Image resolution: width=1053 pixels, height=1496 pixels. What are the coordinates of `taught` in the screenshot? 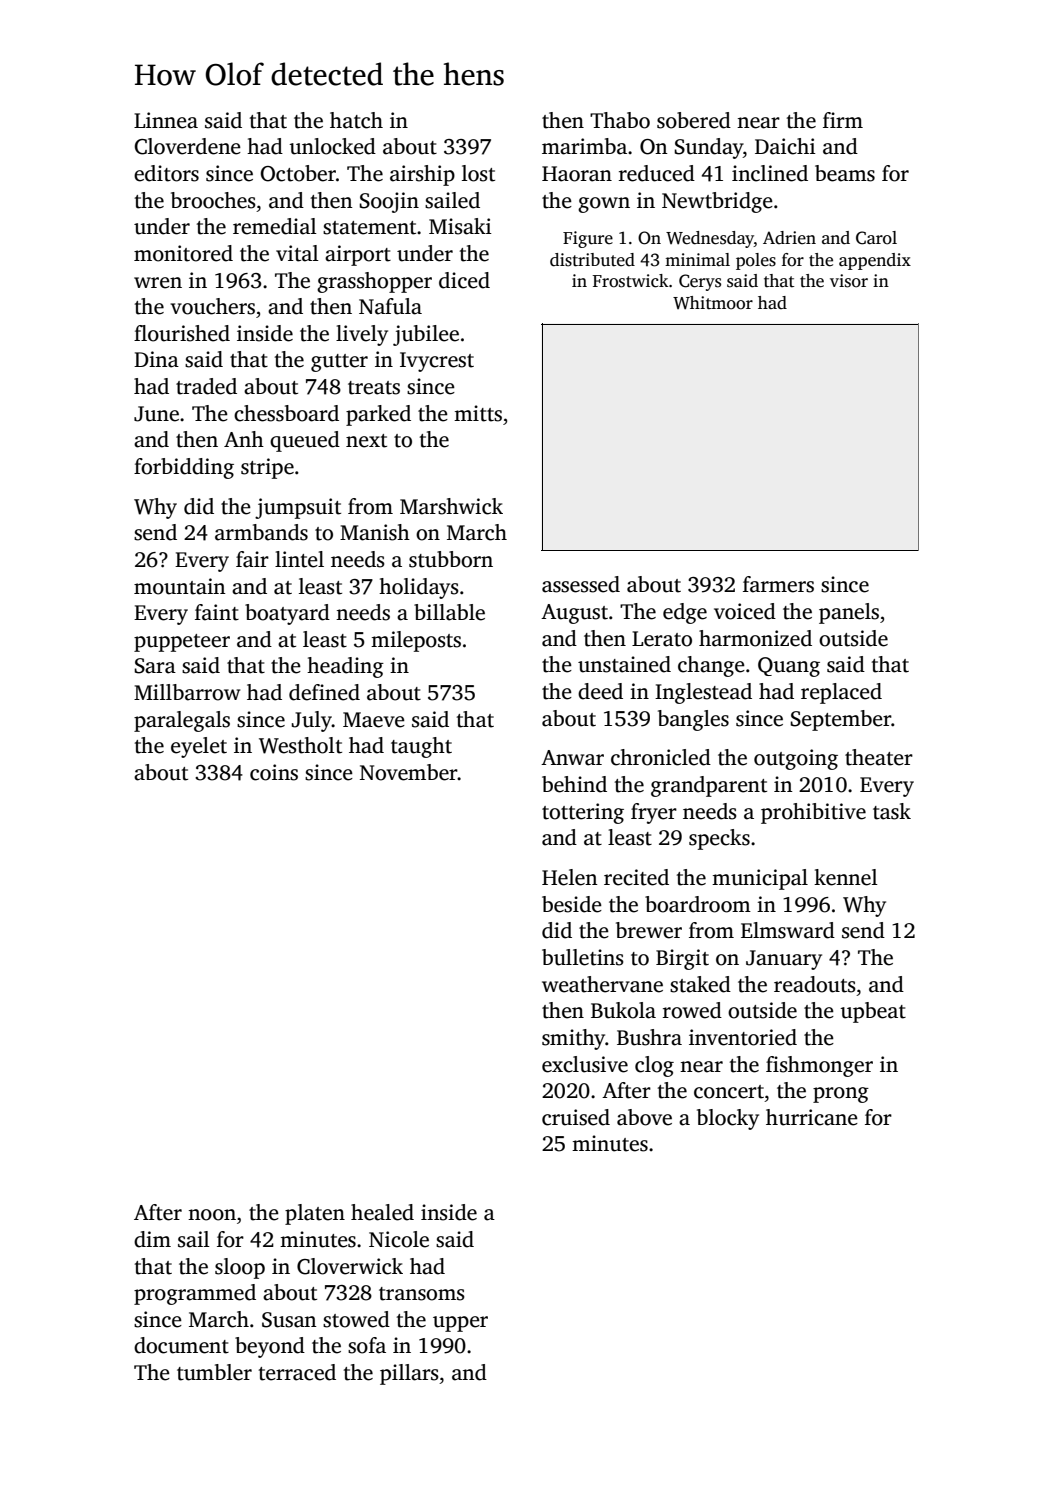 It's located at (421, 747).
